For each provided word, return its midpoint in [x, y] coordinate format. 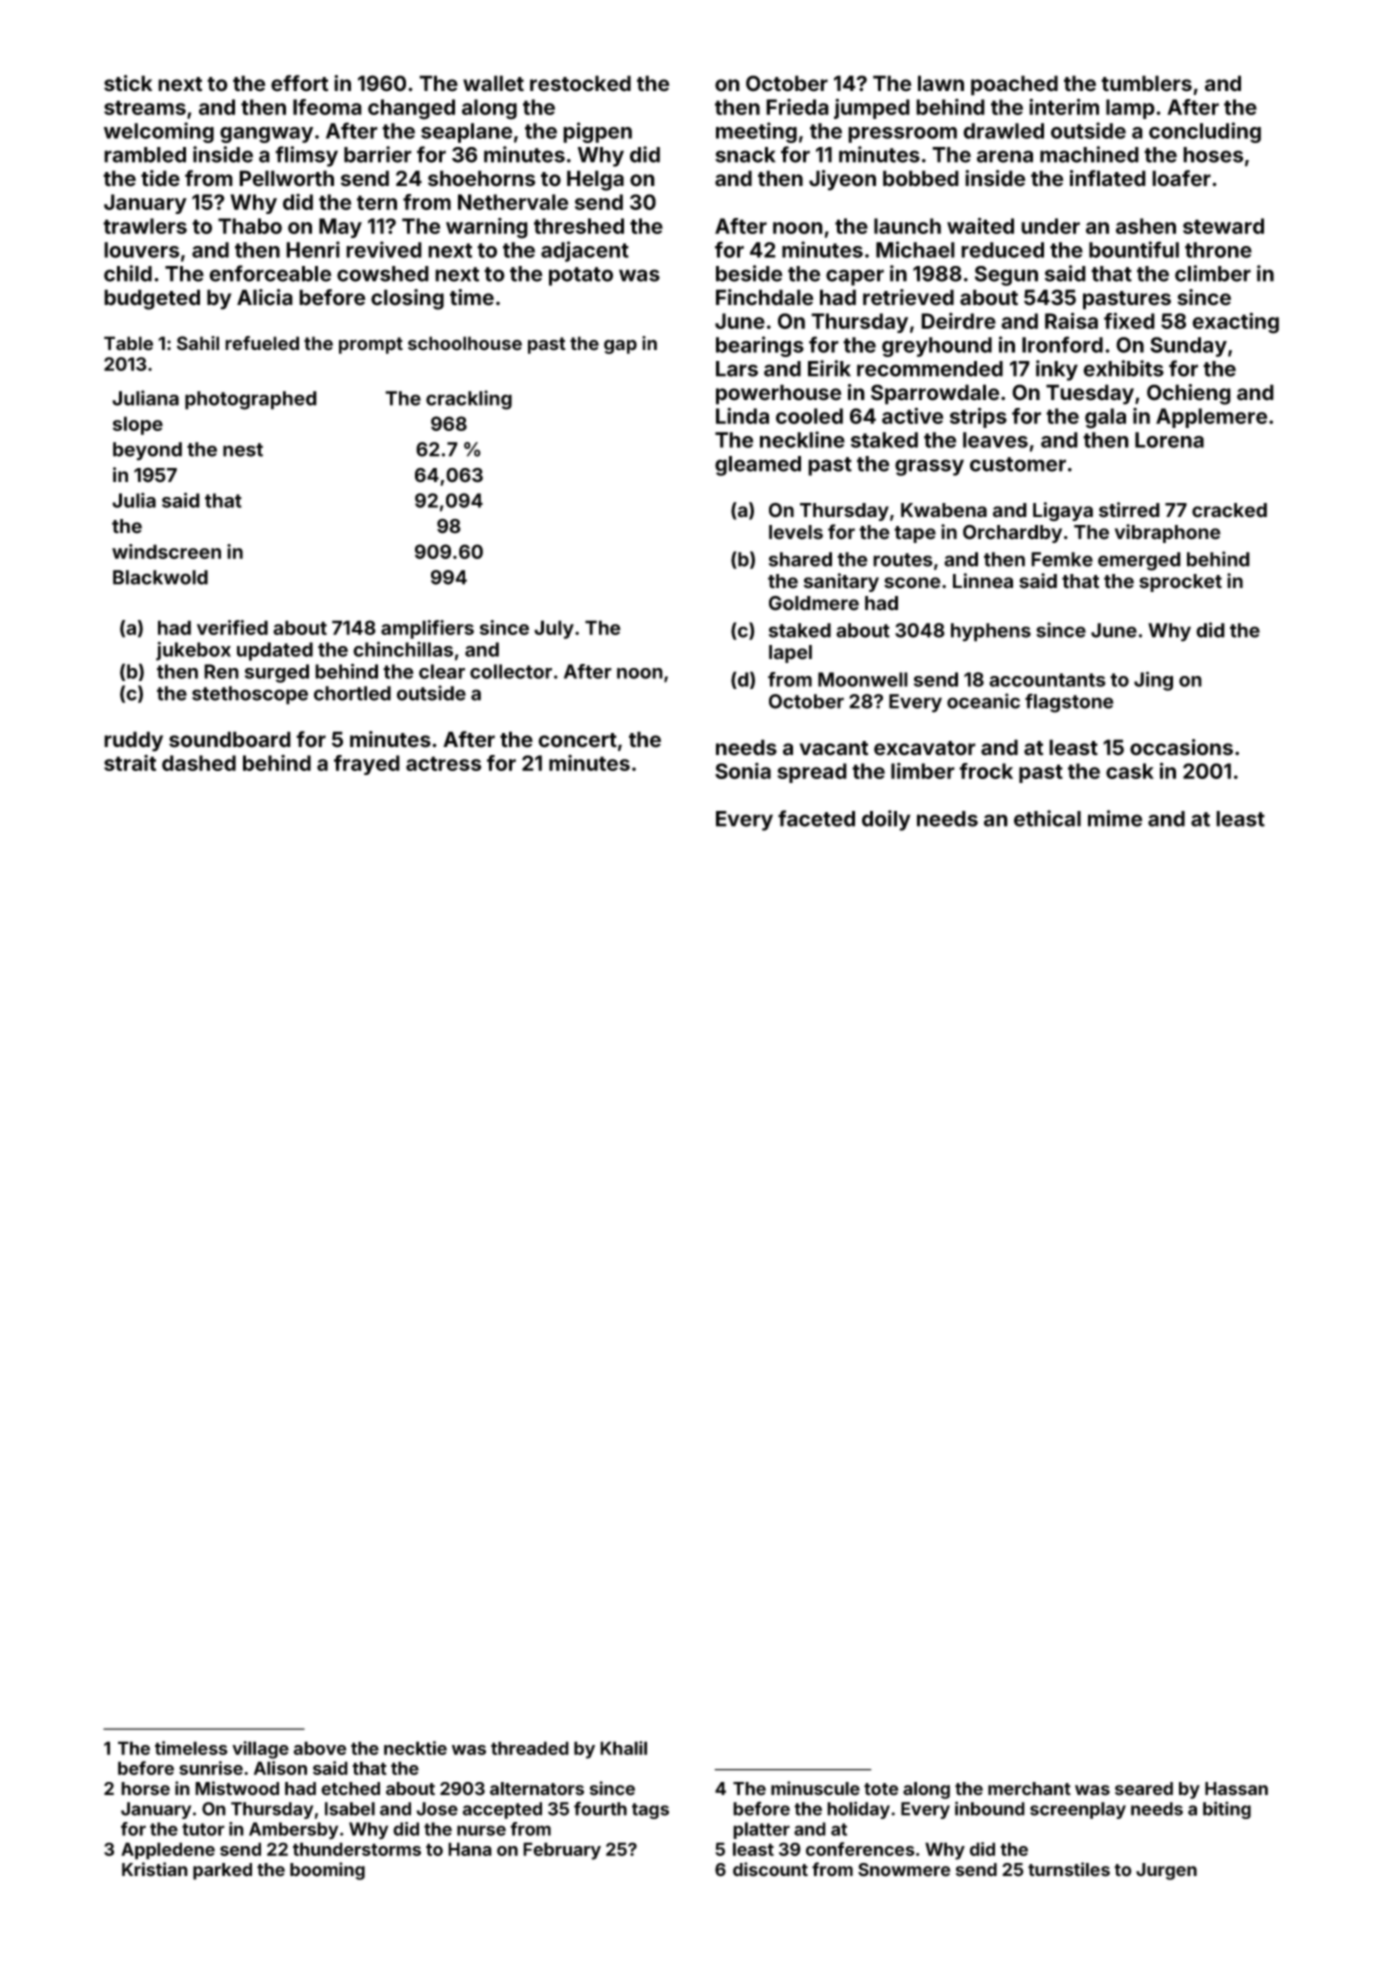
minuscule [815, 1788]
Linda [742, 415]
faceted [816, 818]
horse [145, 1789]
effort [299, 83]
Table [128, 343]
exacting [1235, 323]
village [260, 1750]
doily [886, 820]
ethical [1047, 818]
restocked [580, 83]
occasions [1181, 747]
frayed [367, 765]
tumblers [1146, 83]
